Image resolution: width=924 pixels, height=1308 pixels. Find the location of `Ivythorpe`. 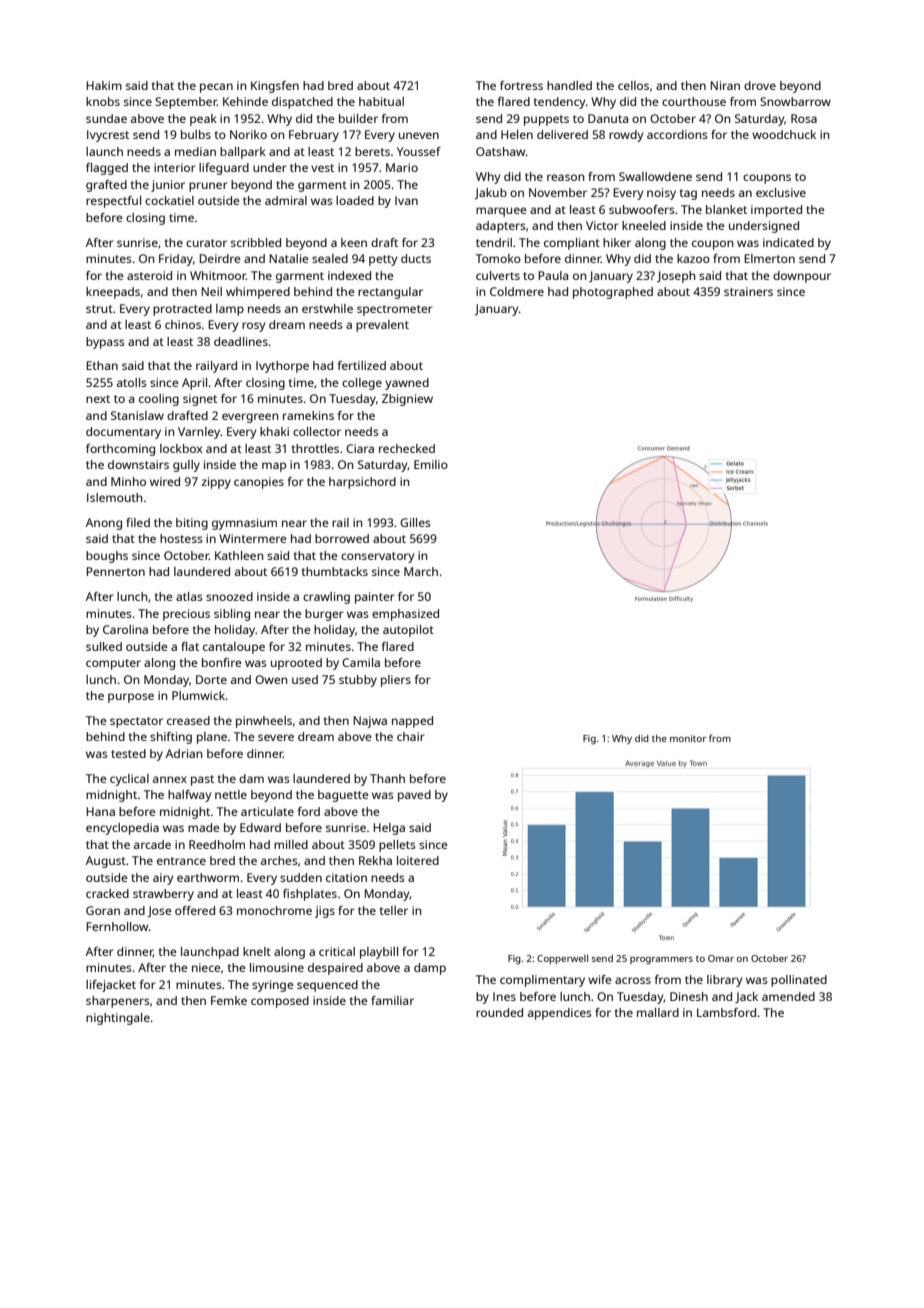

Ivythorpe is located at coordinates (282, 367).
